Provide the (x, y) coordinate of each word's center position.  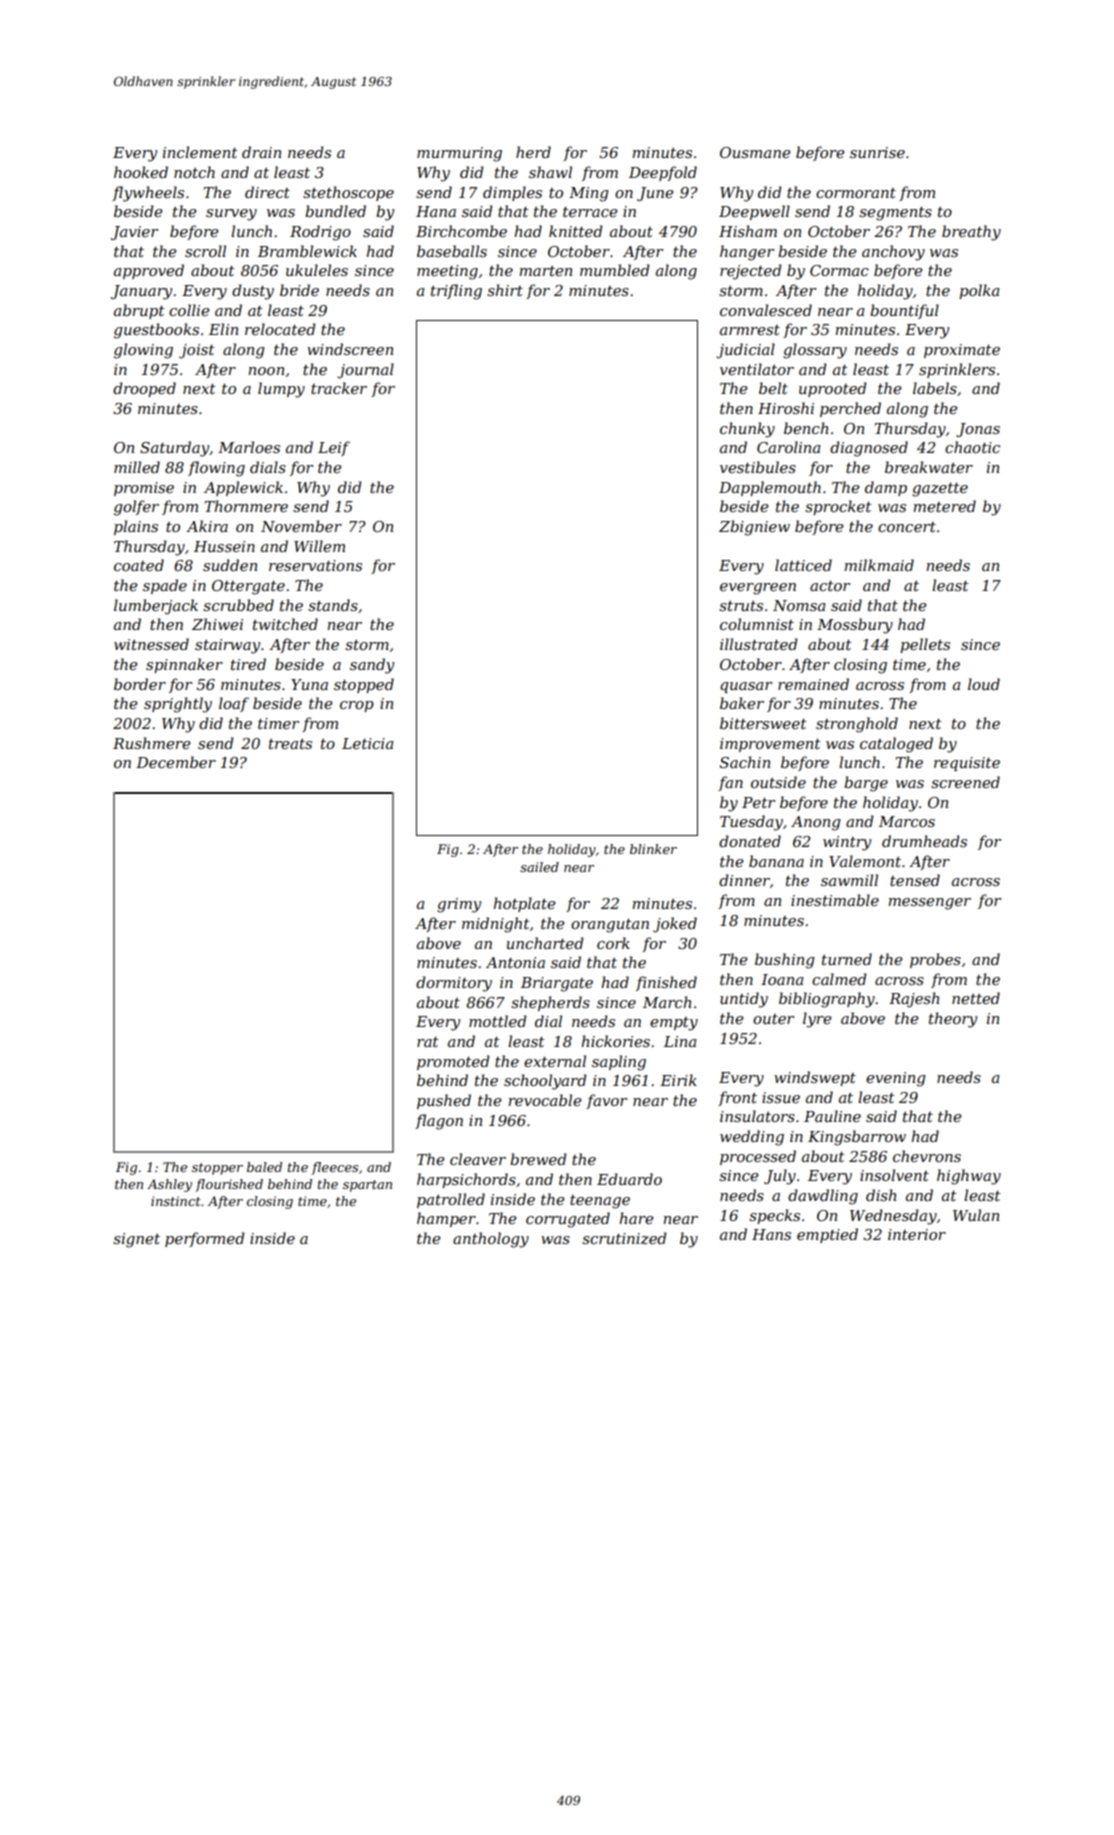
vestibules (758, 467)
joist (197, 351)
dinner (744, 880)
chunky (747, 430)
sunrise (877, 152)
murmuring (459, 154)
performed (205, 1239)
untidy (744, 1000)
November (301, 526)
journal (365, 371)
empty (674, 1024)
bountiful (904, 311)
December (176, 762)
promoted (453, 1062)
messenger (929, 904)
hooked (141, 172)
